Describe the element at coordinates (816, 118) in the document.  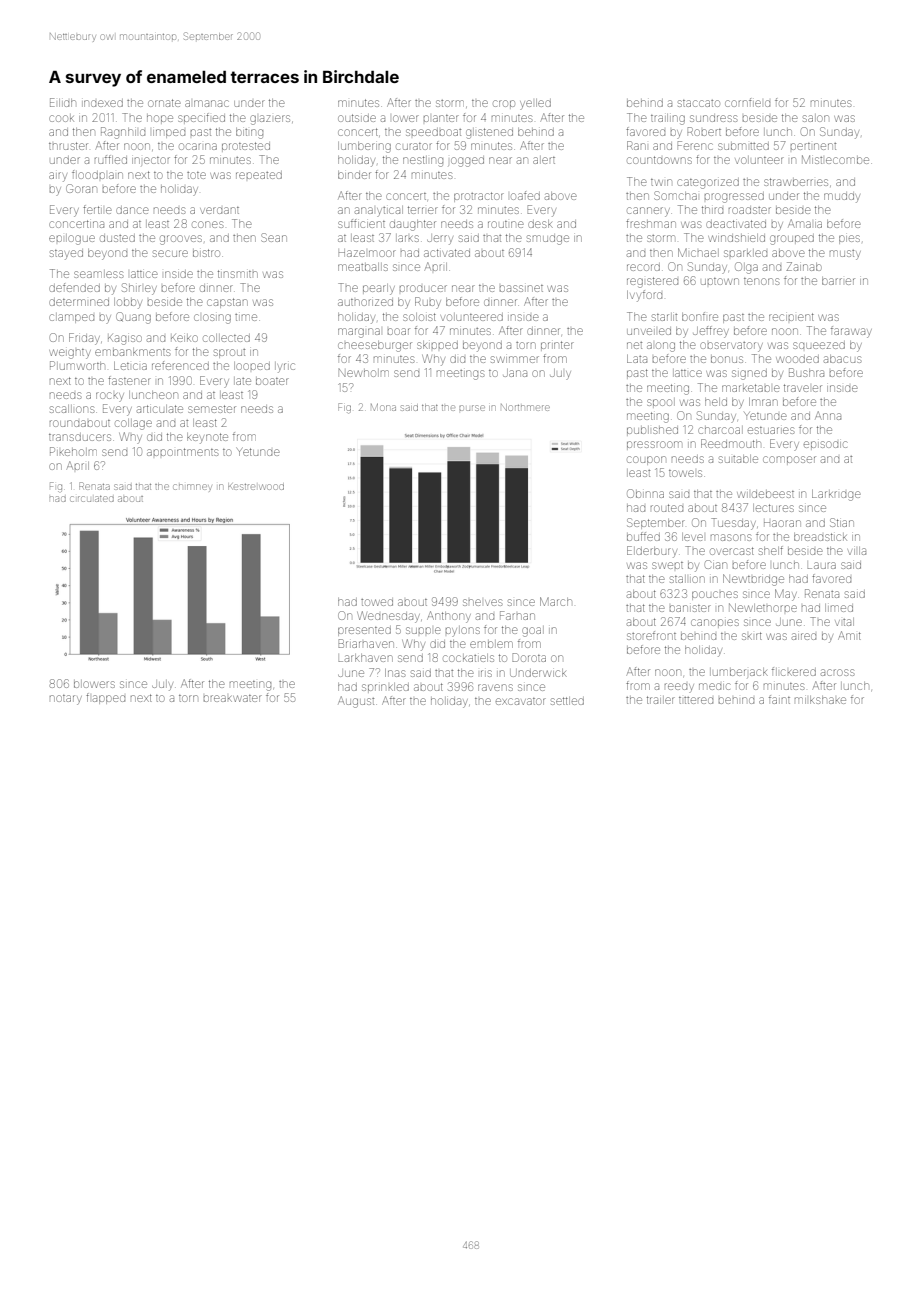
I see `salon` at that location.
